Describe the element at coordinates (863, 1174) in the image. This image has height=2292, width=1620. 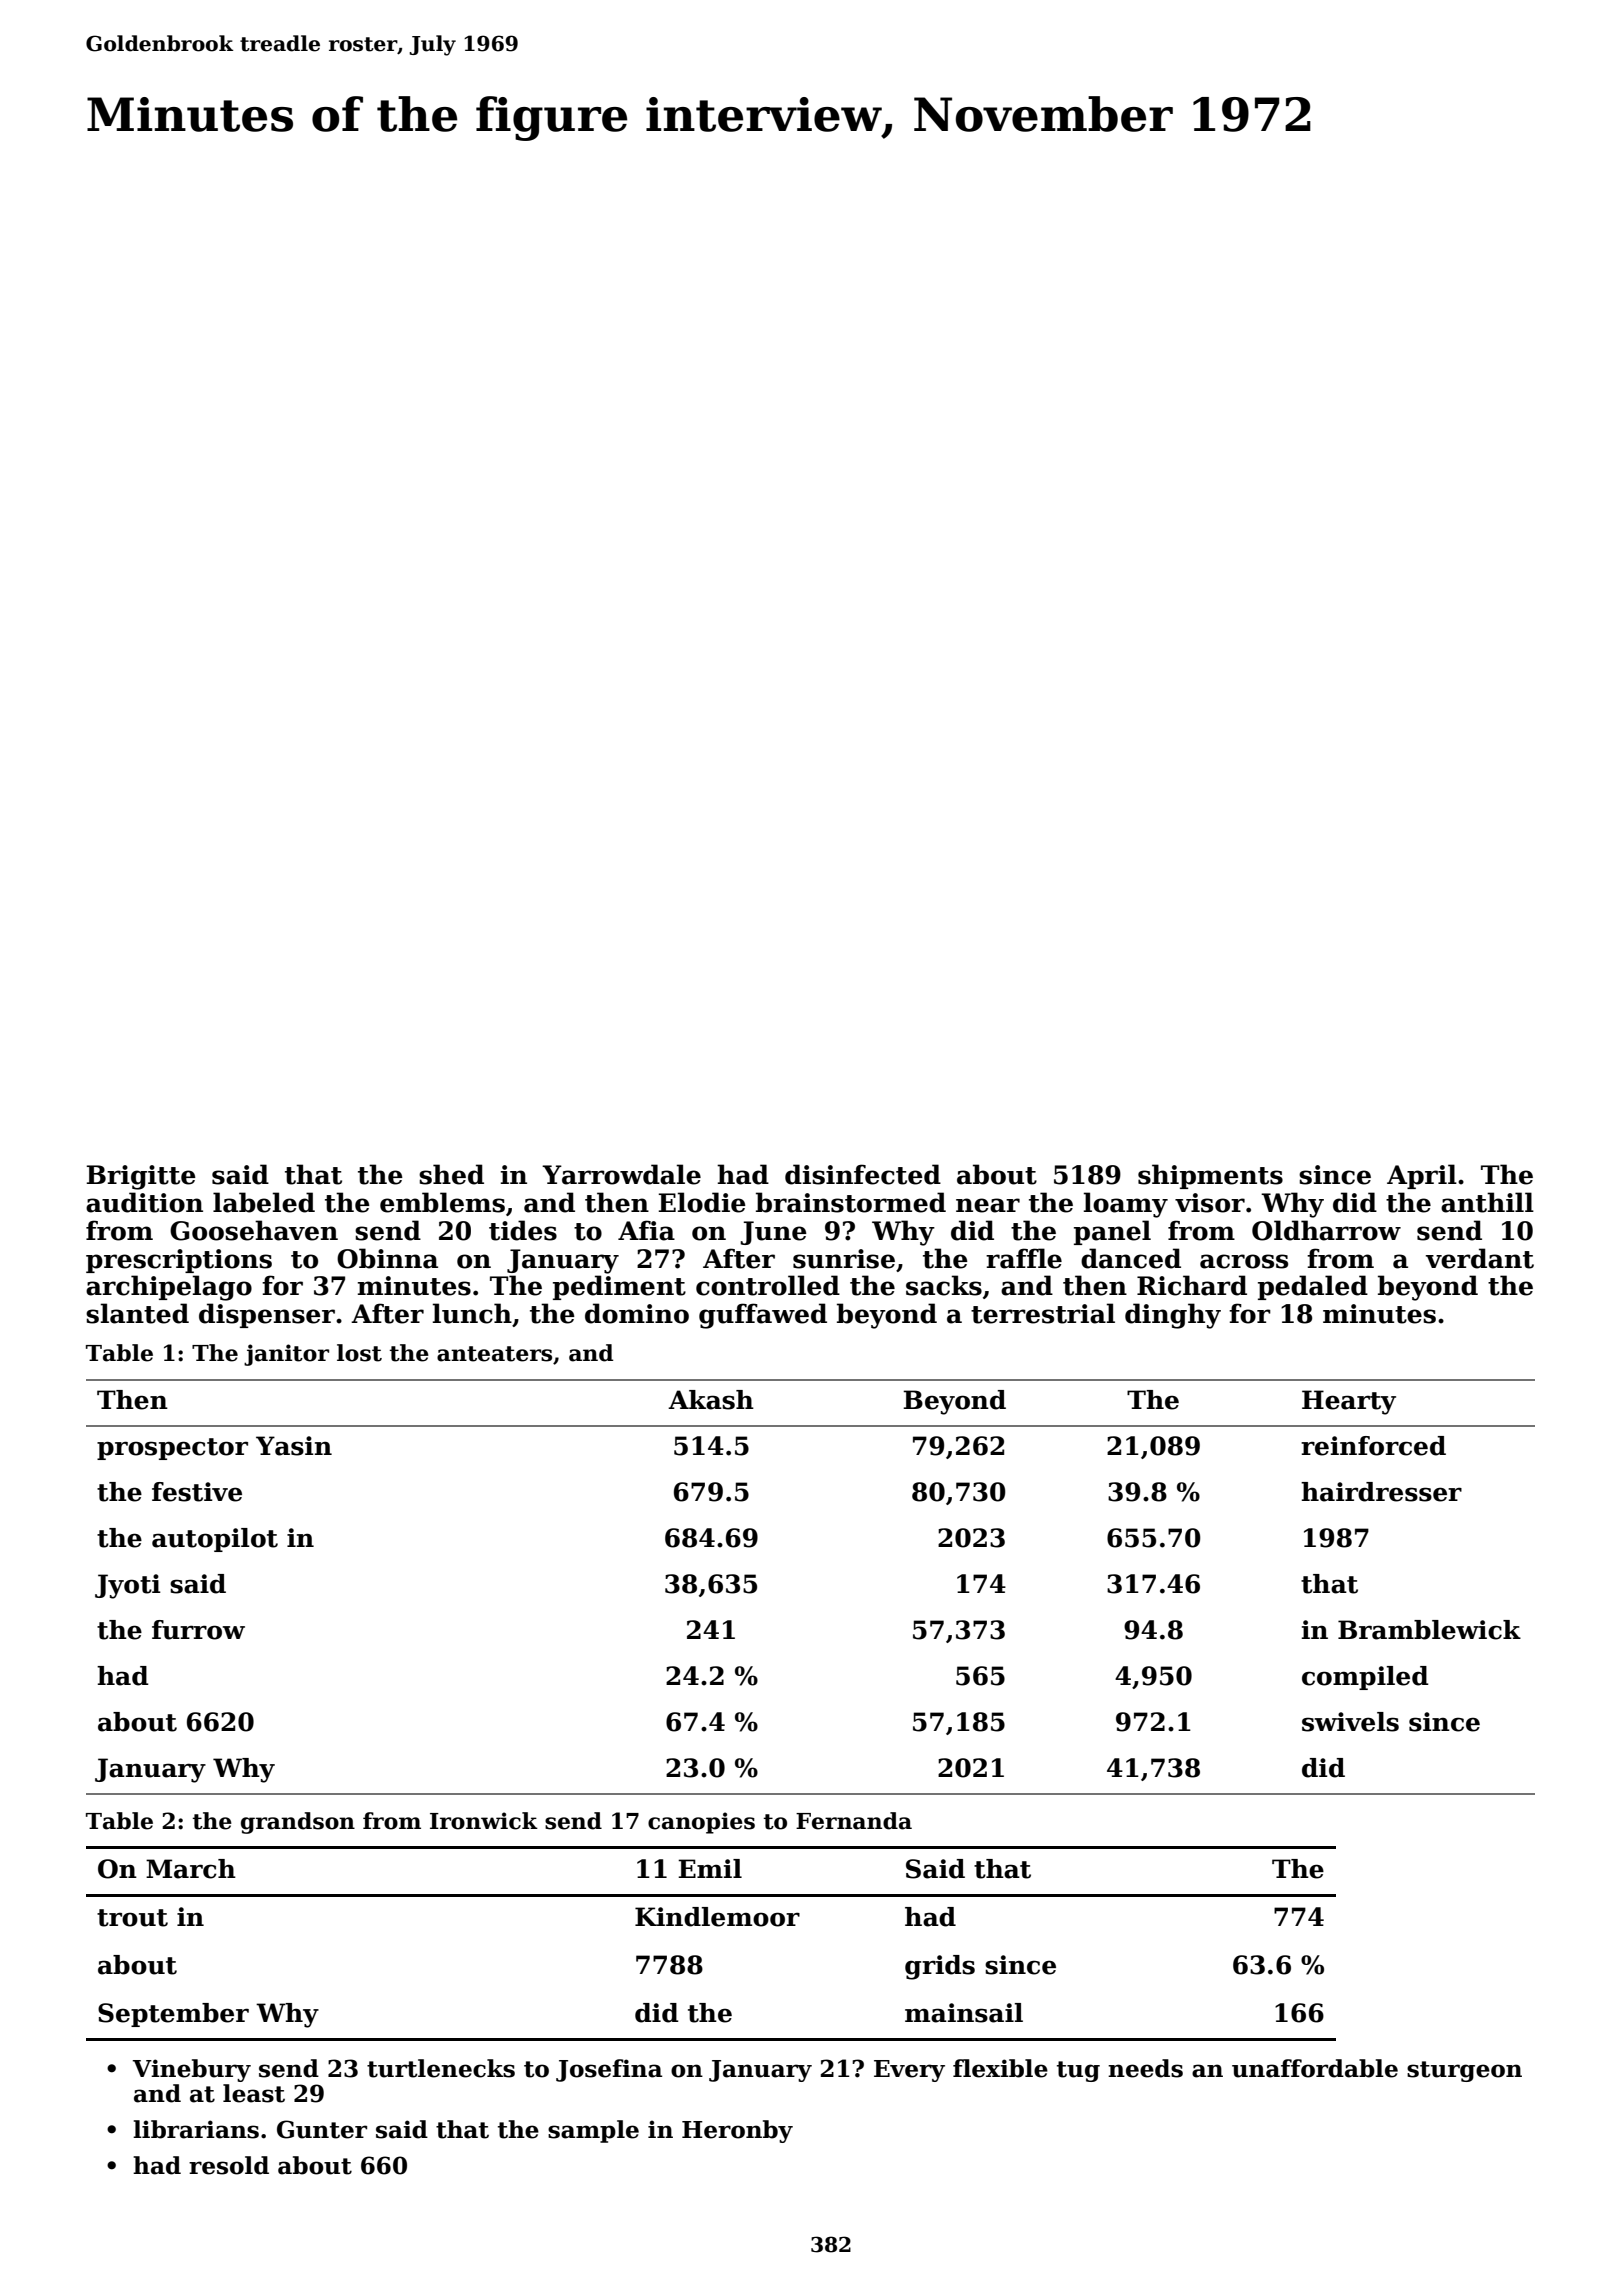
I see `disinfected` at that location.
